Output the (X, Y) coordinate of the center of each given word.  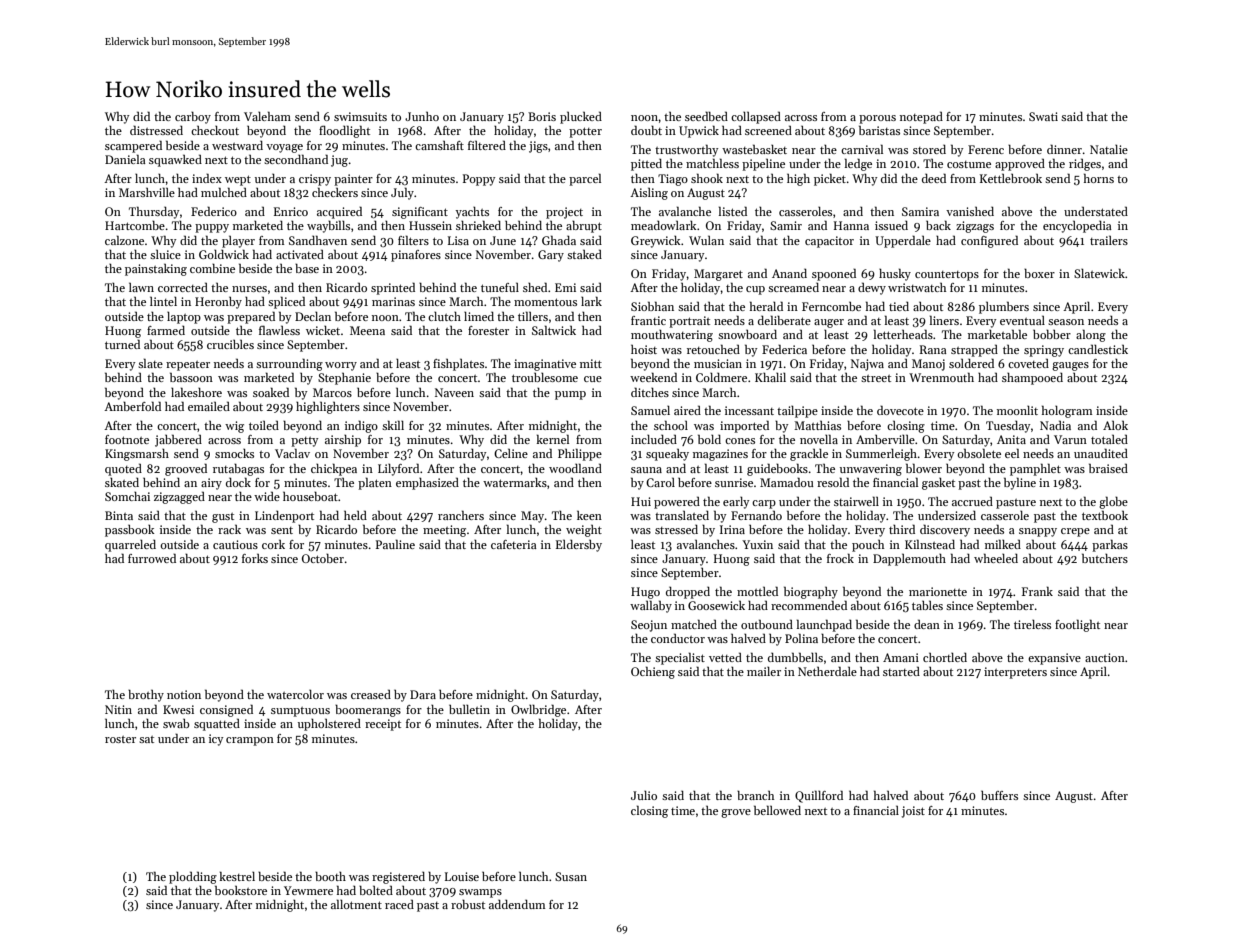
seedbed (706, 116)
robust (468, 904)
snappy (1038, 532)
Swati (1043, 116)
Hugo (645, 593)
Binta (119, 515)
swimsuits (360, 116)
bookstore (241, 890)
